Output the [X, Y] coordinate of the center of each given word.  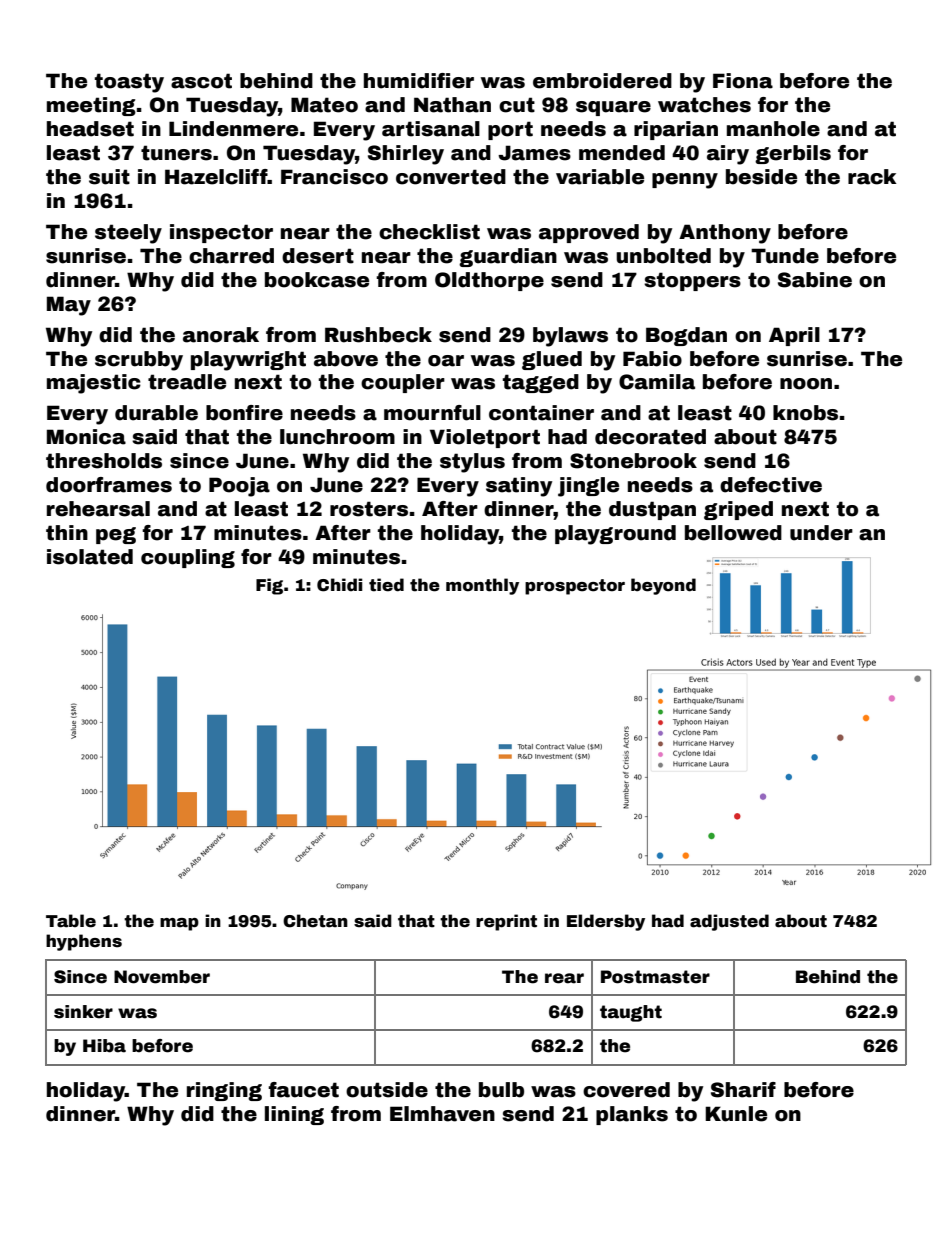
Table [71, 921]
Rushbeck [378, 335]
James [534, 153]
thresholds [104, 461]
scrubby [139, 361]
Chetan [315, 921]
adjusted [729, 922]
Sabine [815, 280]
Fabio [652, 359]
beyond [663, 586]
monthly [482, 586]
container [541, 413]
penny [685, 181]
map [179, 924]
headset [90, 129]
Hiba [104, 1046]
